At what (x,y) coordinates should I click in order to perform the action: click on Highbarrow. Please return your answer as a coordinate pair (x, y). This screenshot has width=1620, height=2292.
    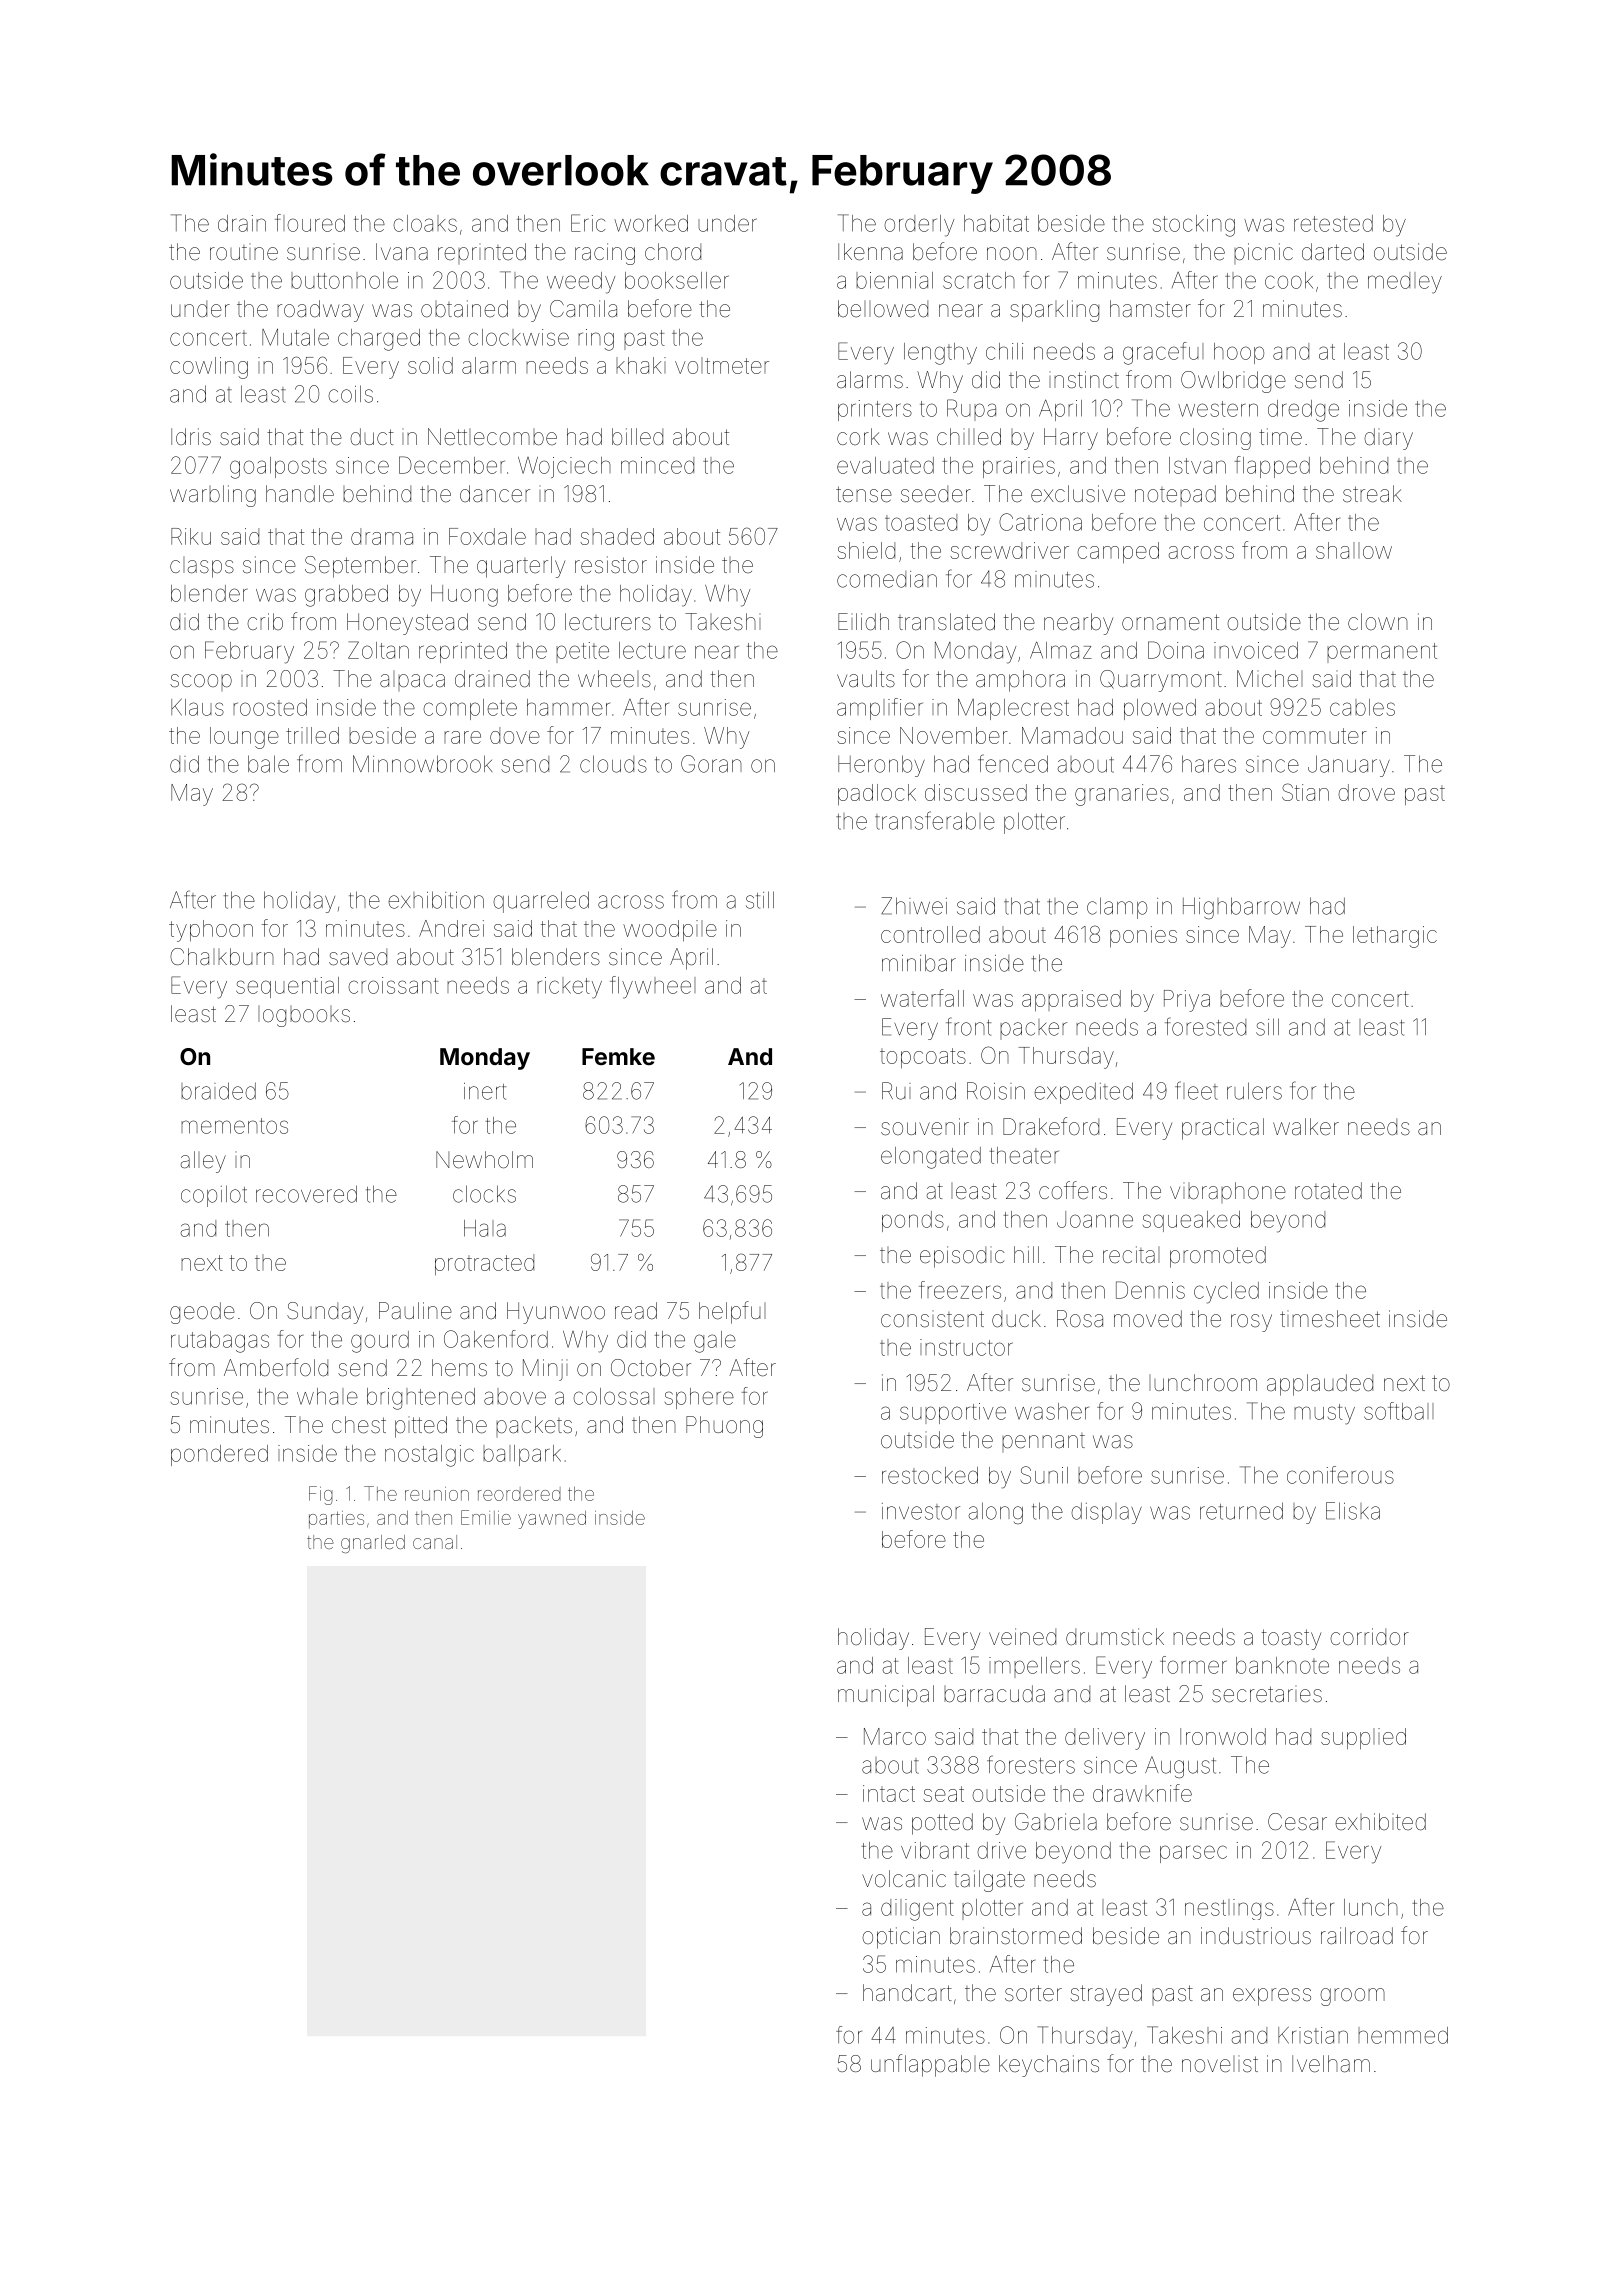
    Looking at the image, I should click on (1241, 908).
